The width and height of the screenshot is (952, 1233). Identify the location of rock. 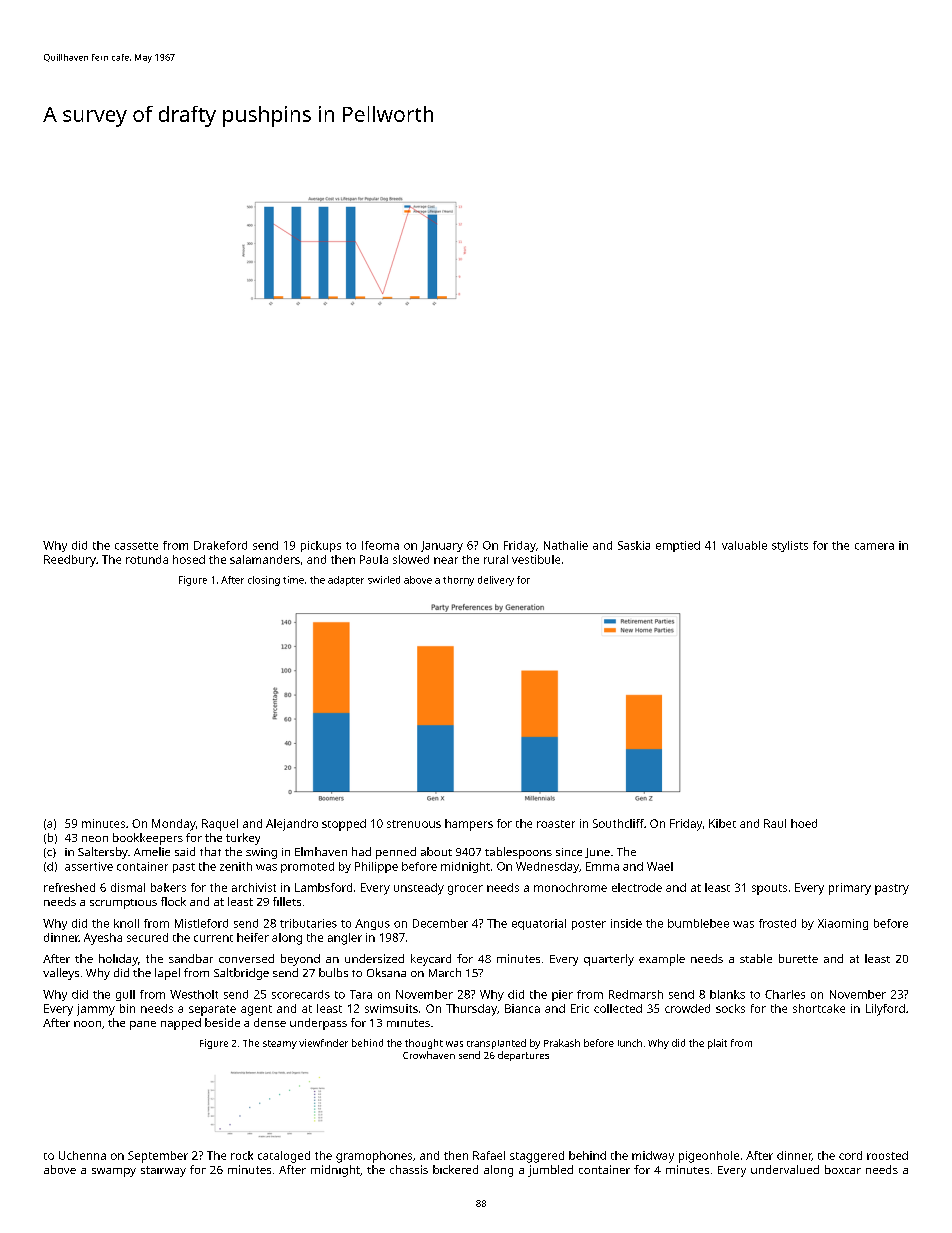
(242, 1155).
